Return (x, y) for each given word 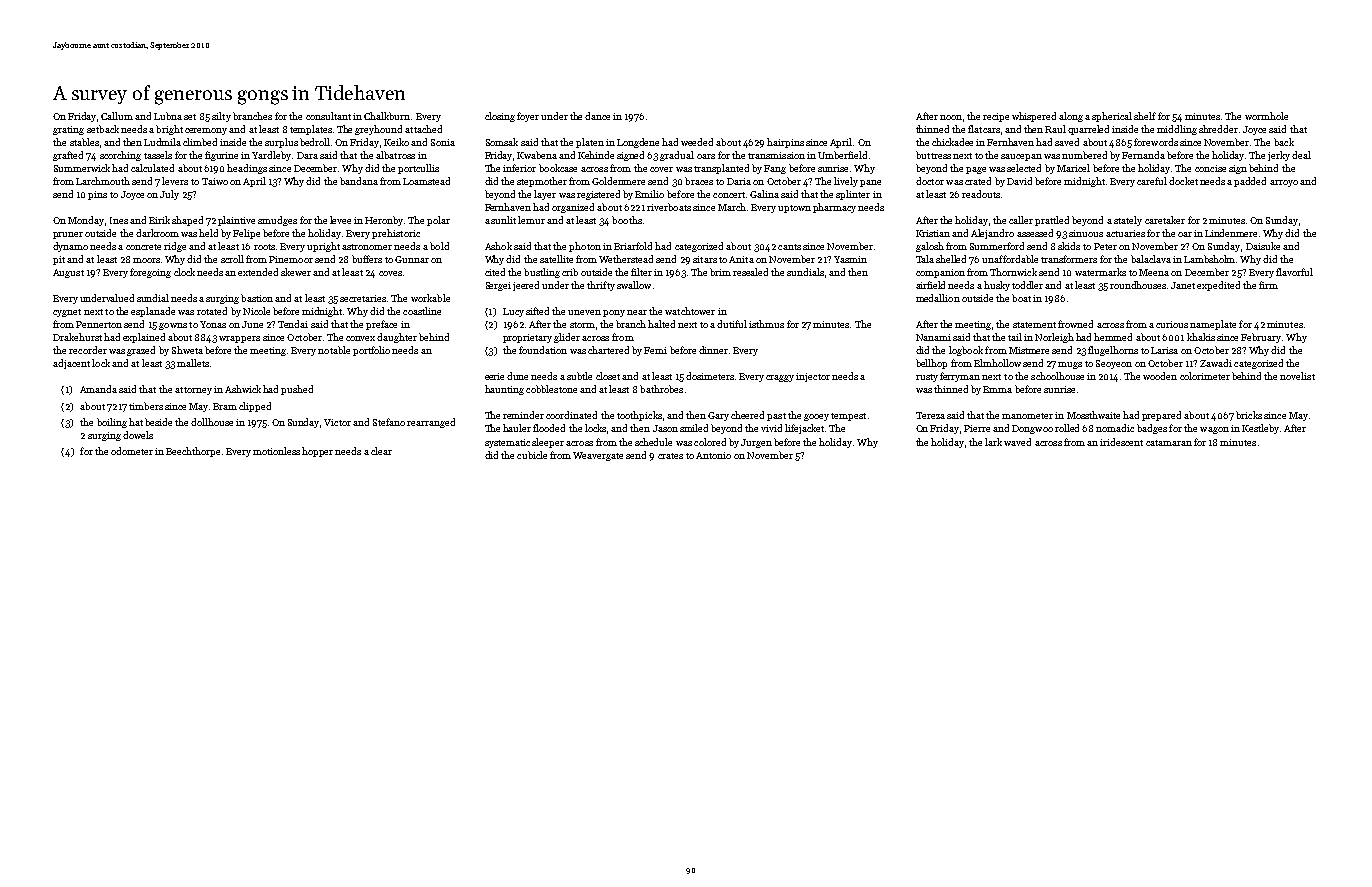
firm (1268, 285)
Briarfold (633, 246)
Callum (117, 116)
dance (597, 116)
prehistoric (396, 234)
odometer (132, 451)
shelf (1145, 116)
